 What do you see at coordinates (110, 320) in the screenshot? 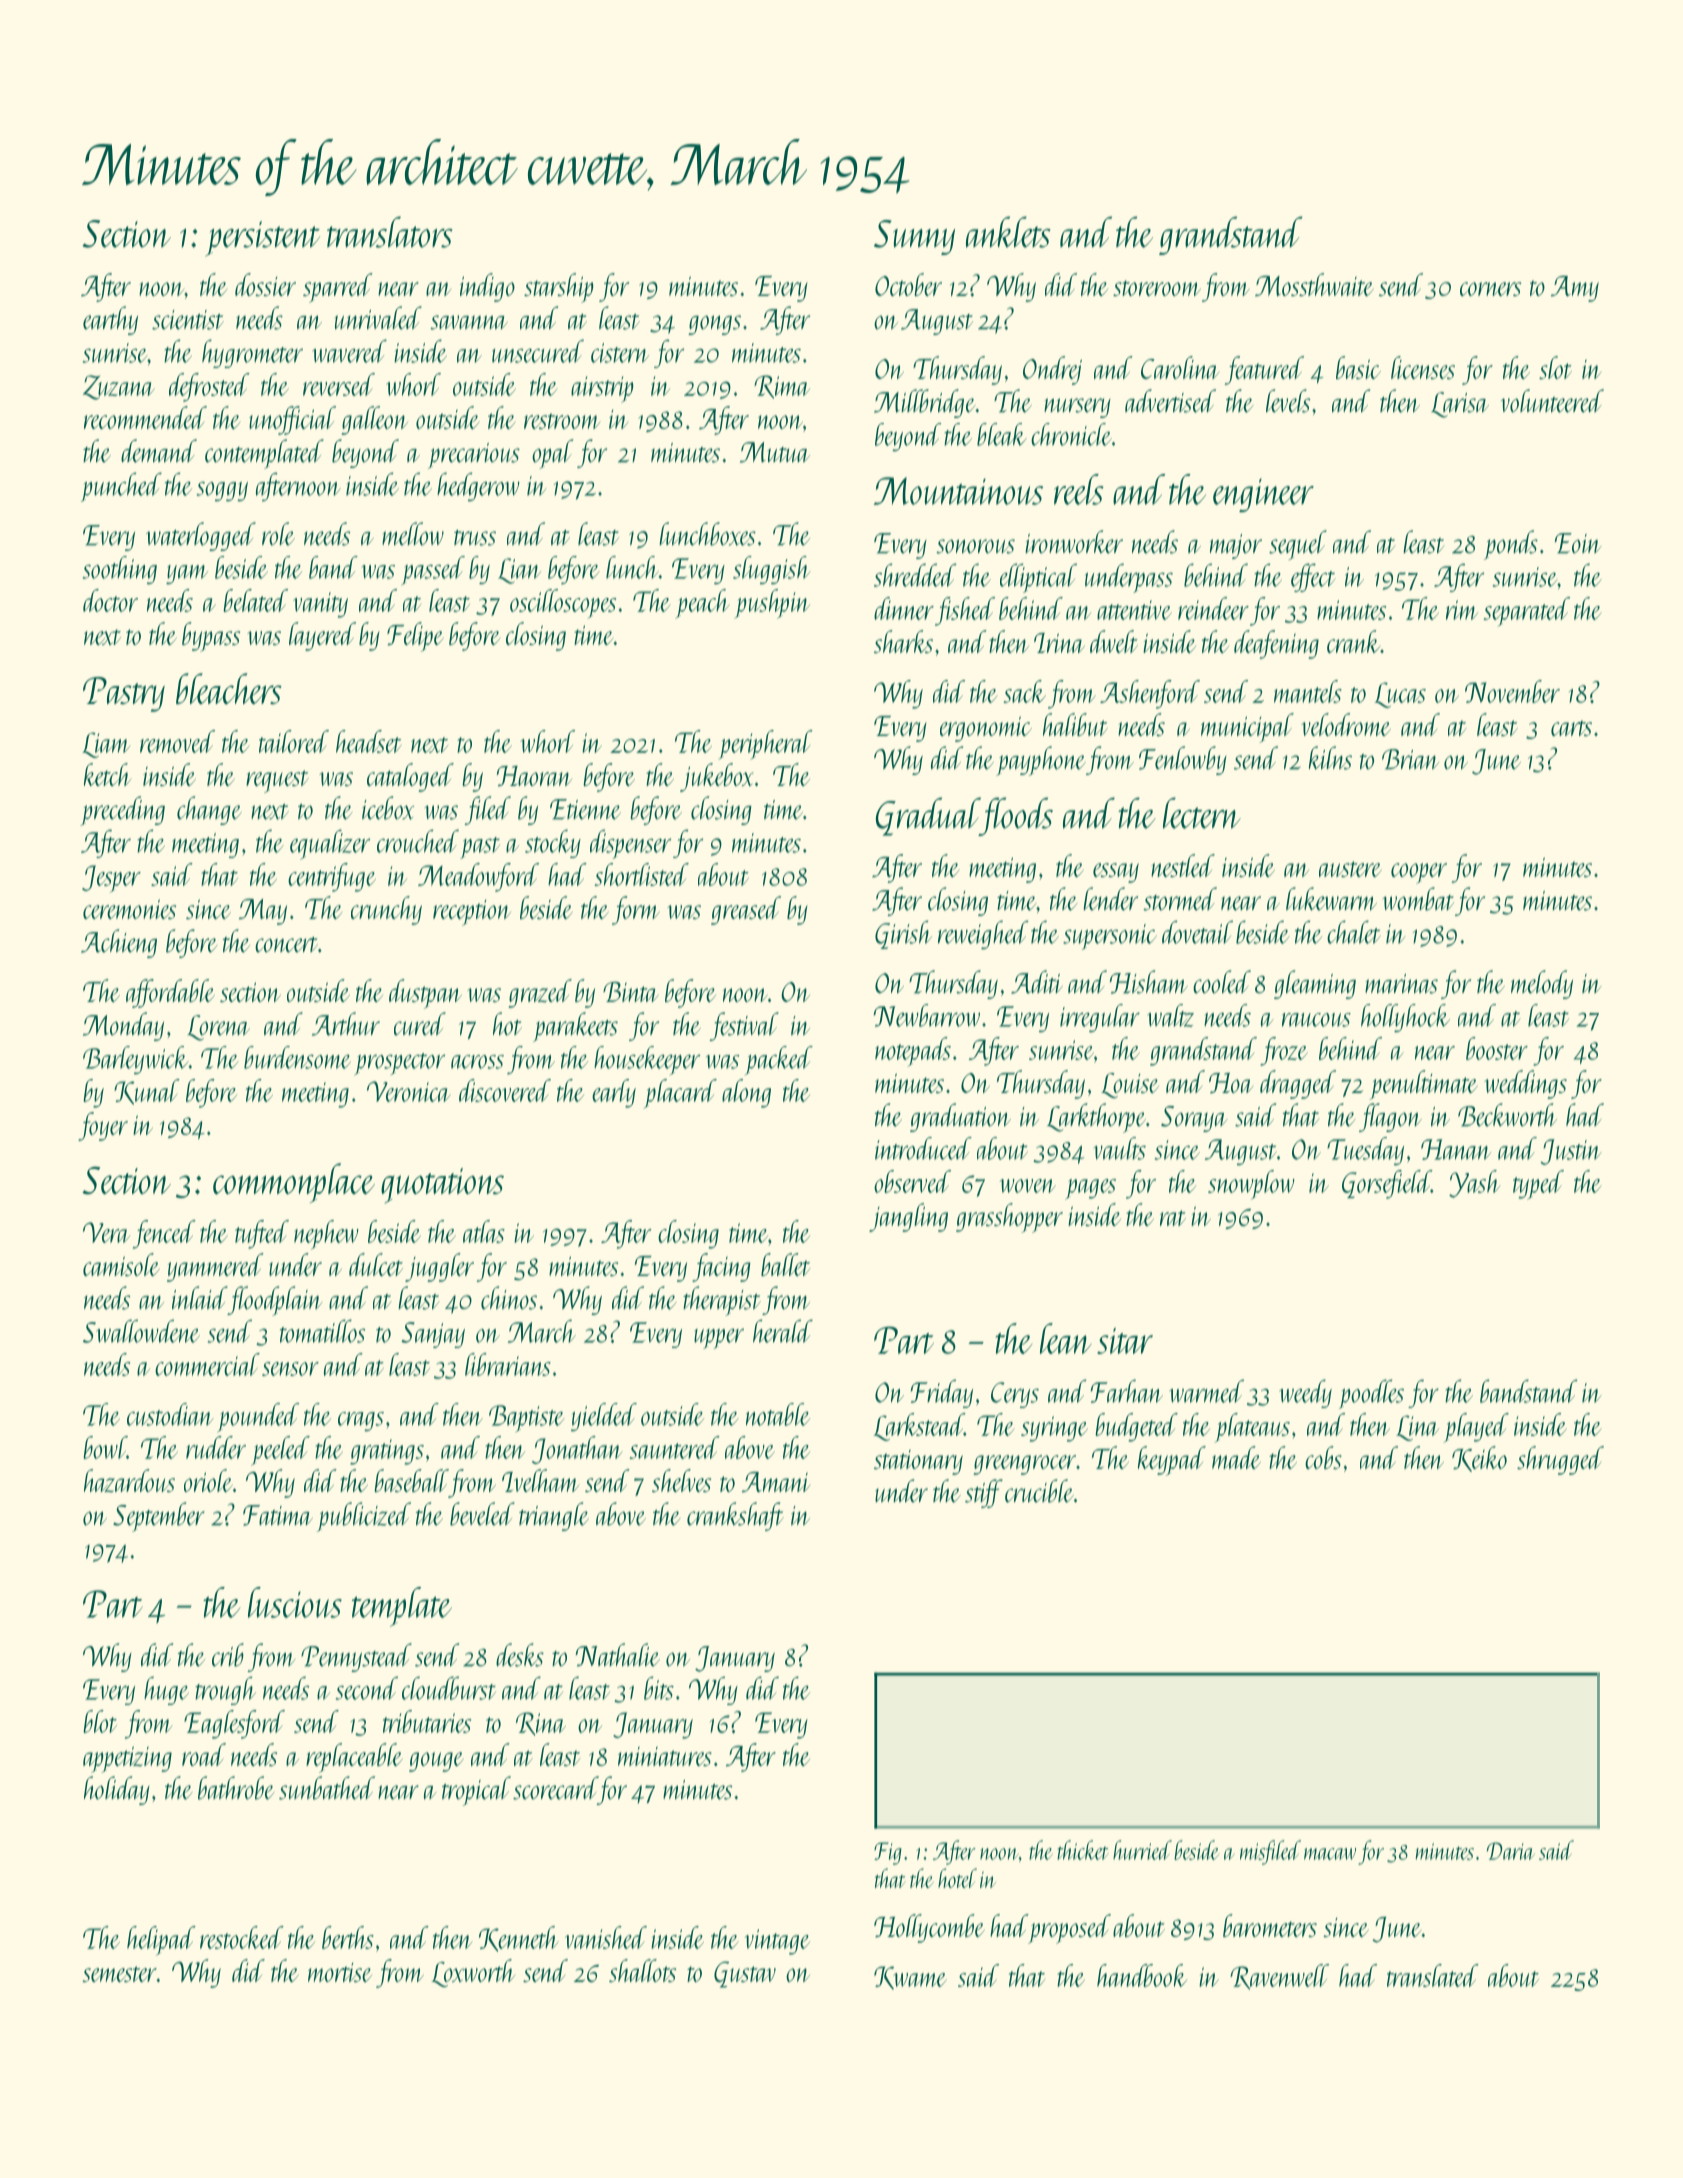
I see `earthy` at bounding box center [110, 320].
